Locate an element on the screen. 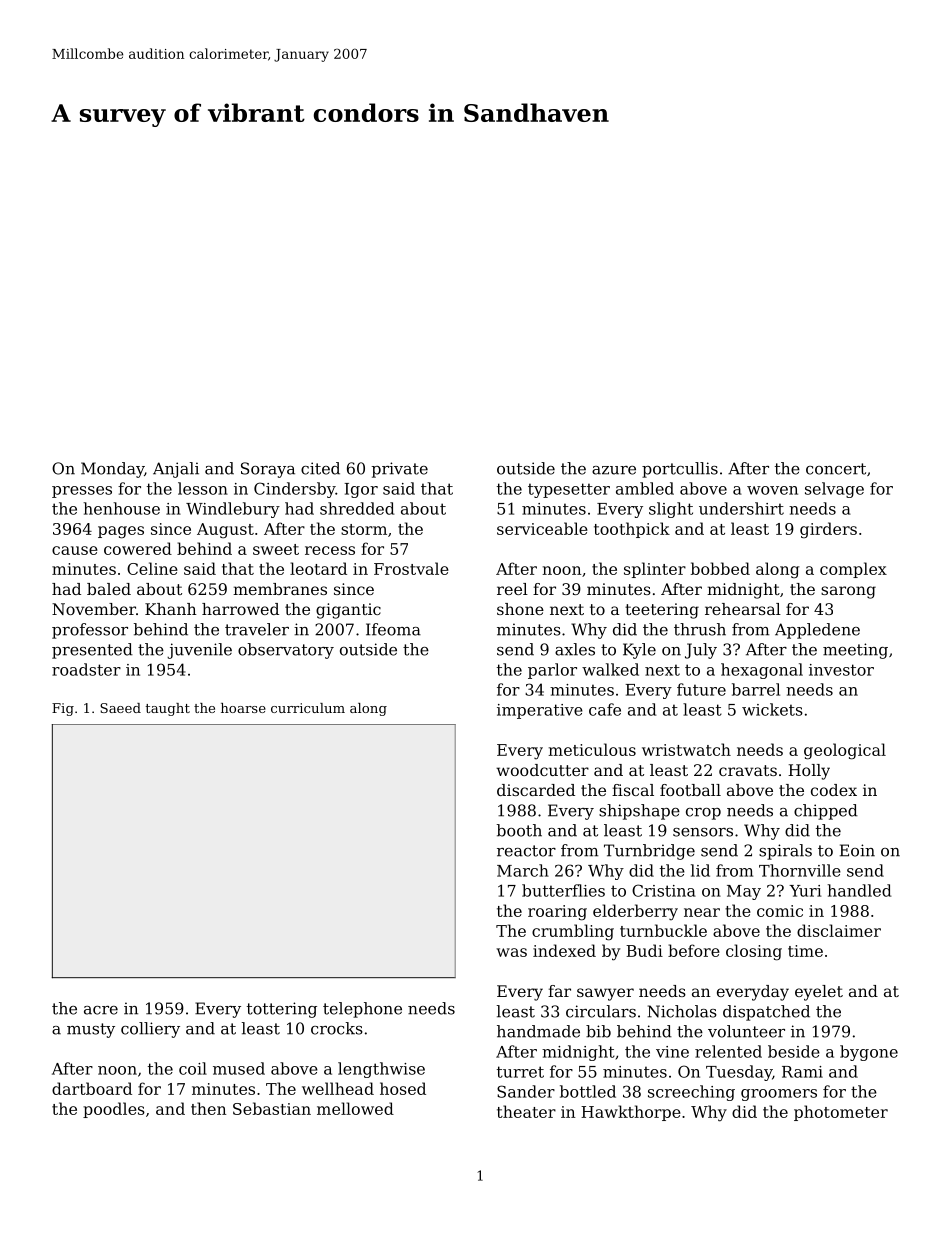 Image resolution: width=952 pixels, height=1233 pixels. pages is located at coordinates (121, 532).
